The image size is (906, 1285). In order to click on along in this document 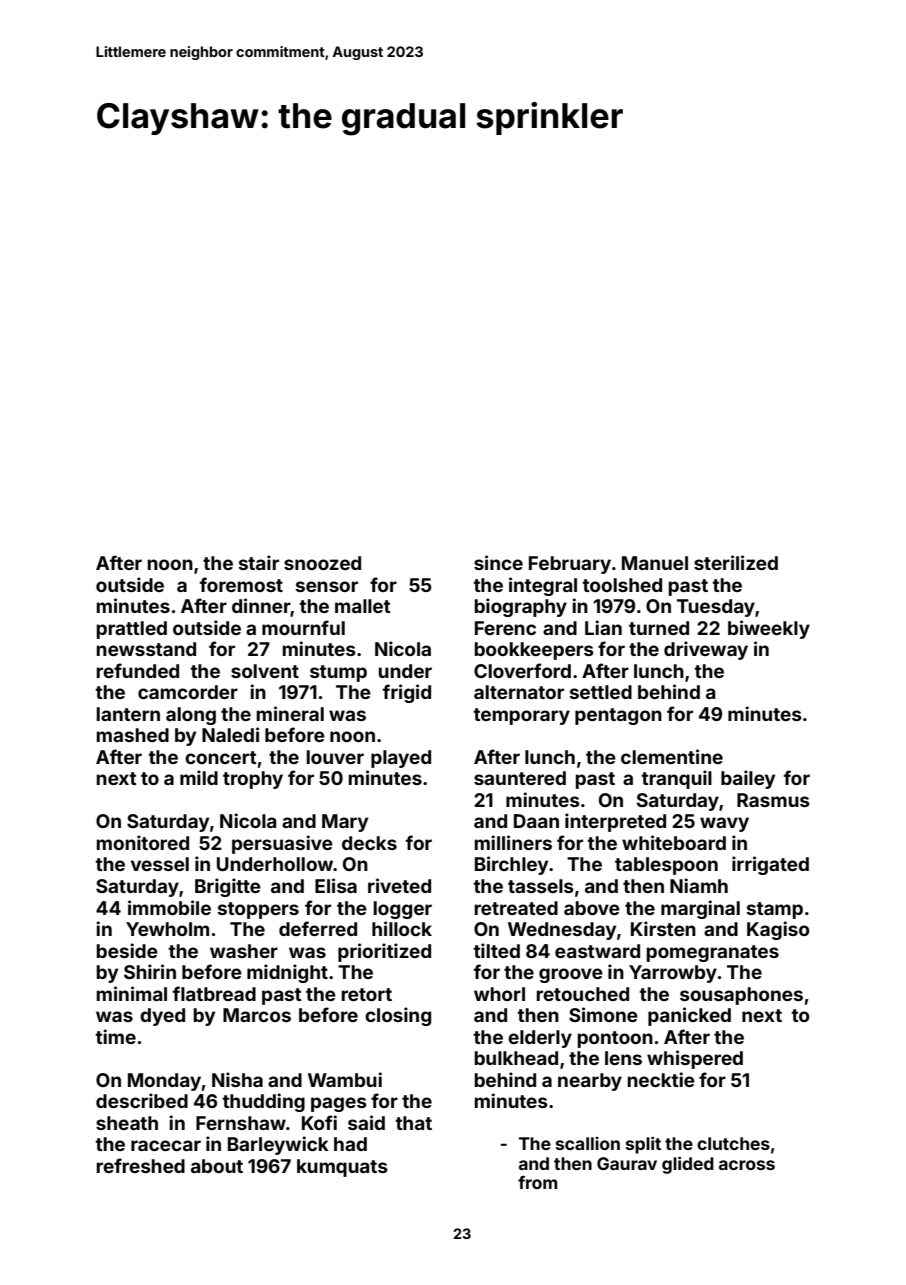, I will do `click(191, 716)`.
